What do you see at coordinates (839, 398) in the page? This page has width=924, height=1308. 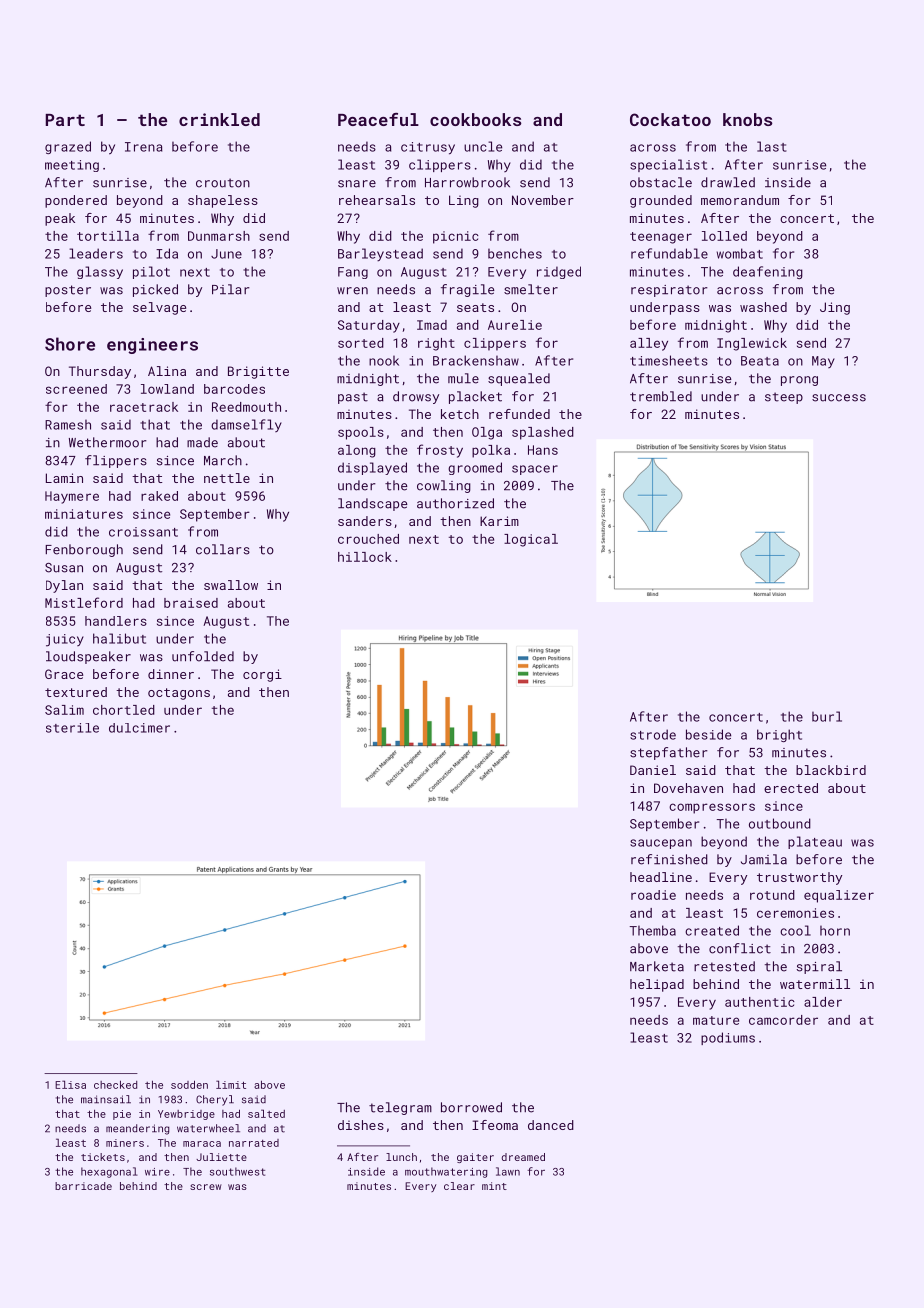 I see `success` at bounding box center [839, 398].
